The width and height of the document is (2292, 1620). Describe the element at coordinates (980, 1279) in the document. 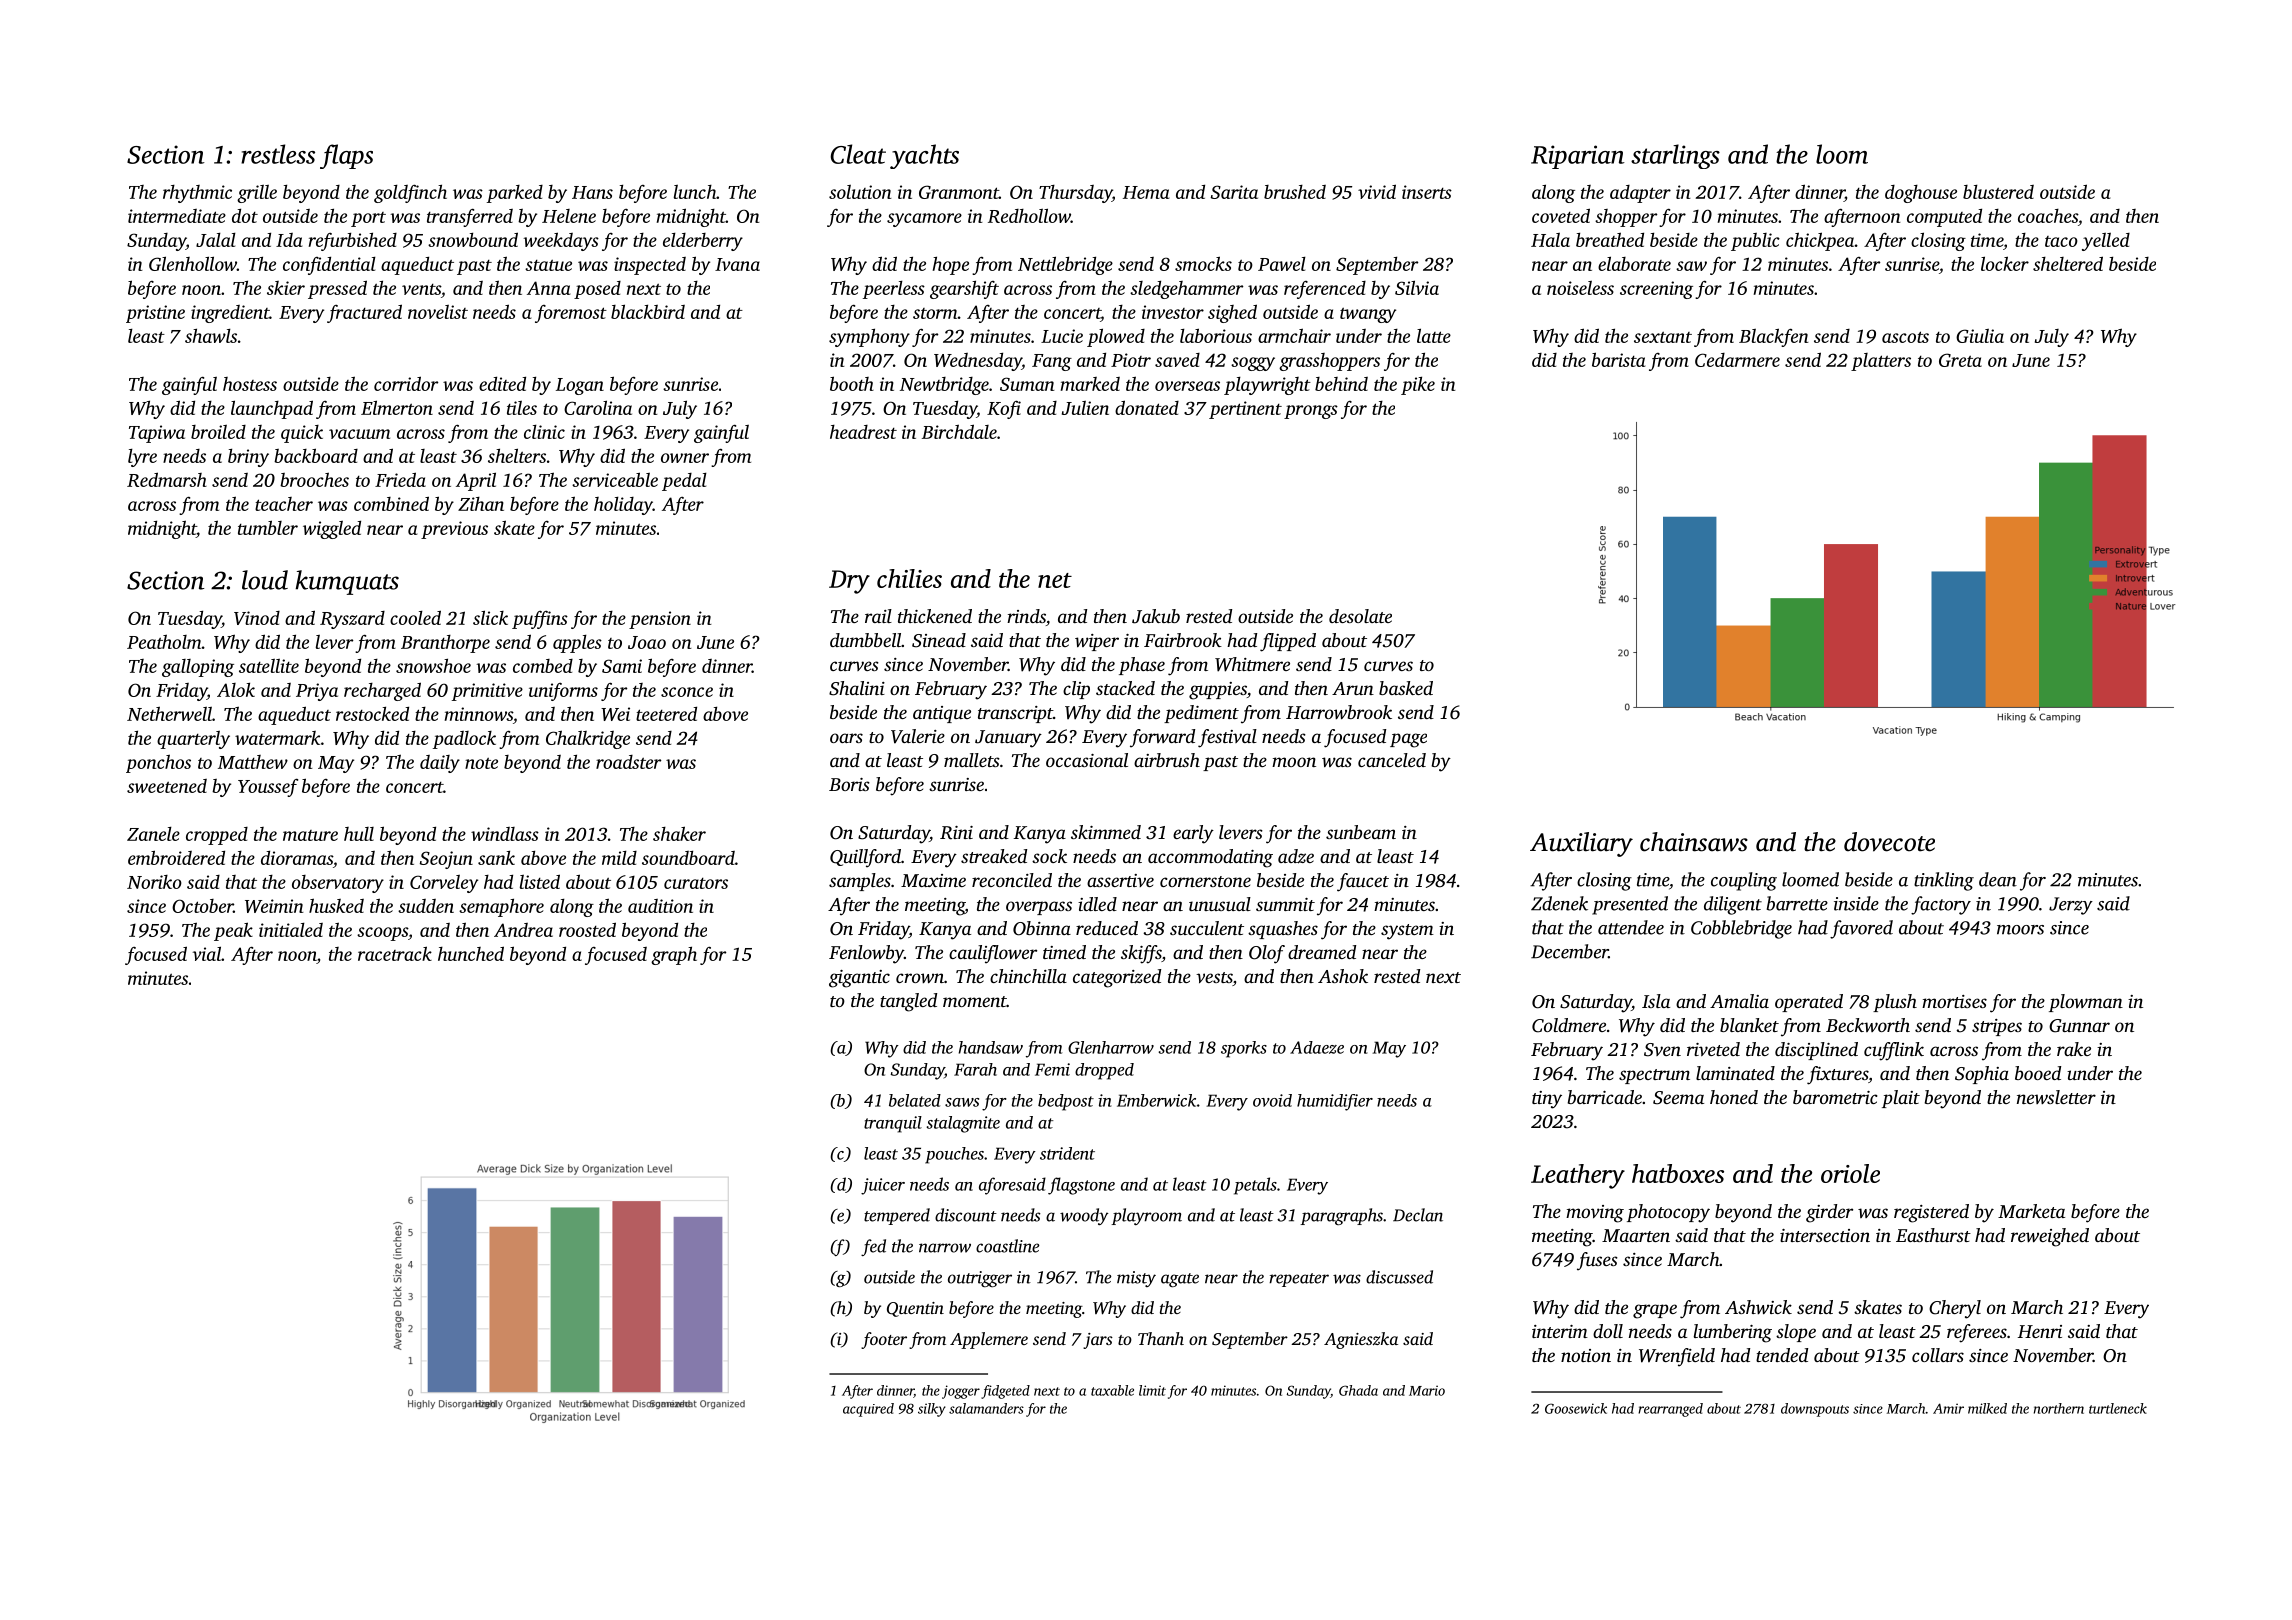

I see `outrigger` at that location.
